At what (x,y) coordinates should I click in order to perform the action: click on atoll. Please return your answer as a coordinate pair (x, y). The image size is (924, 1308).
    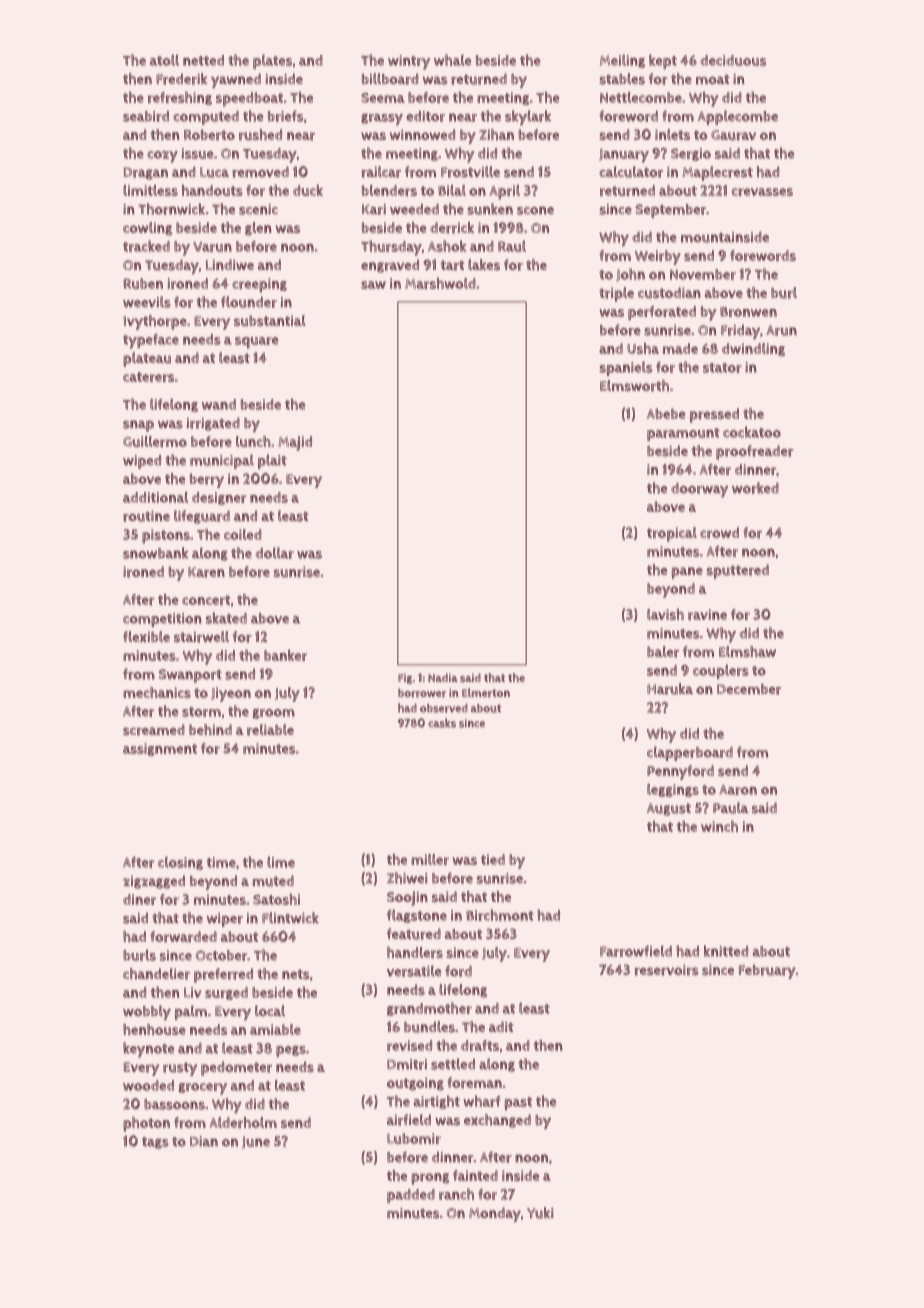
    Looking at the image, I should click on (164, 60).
